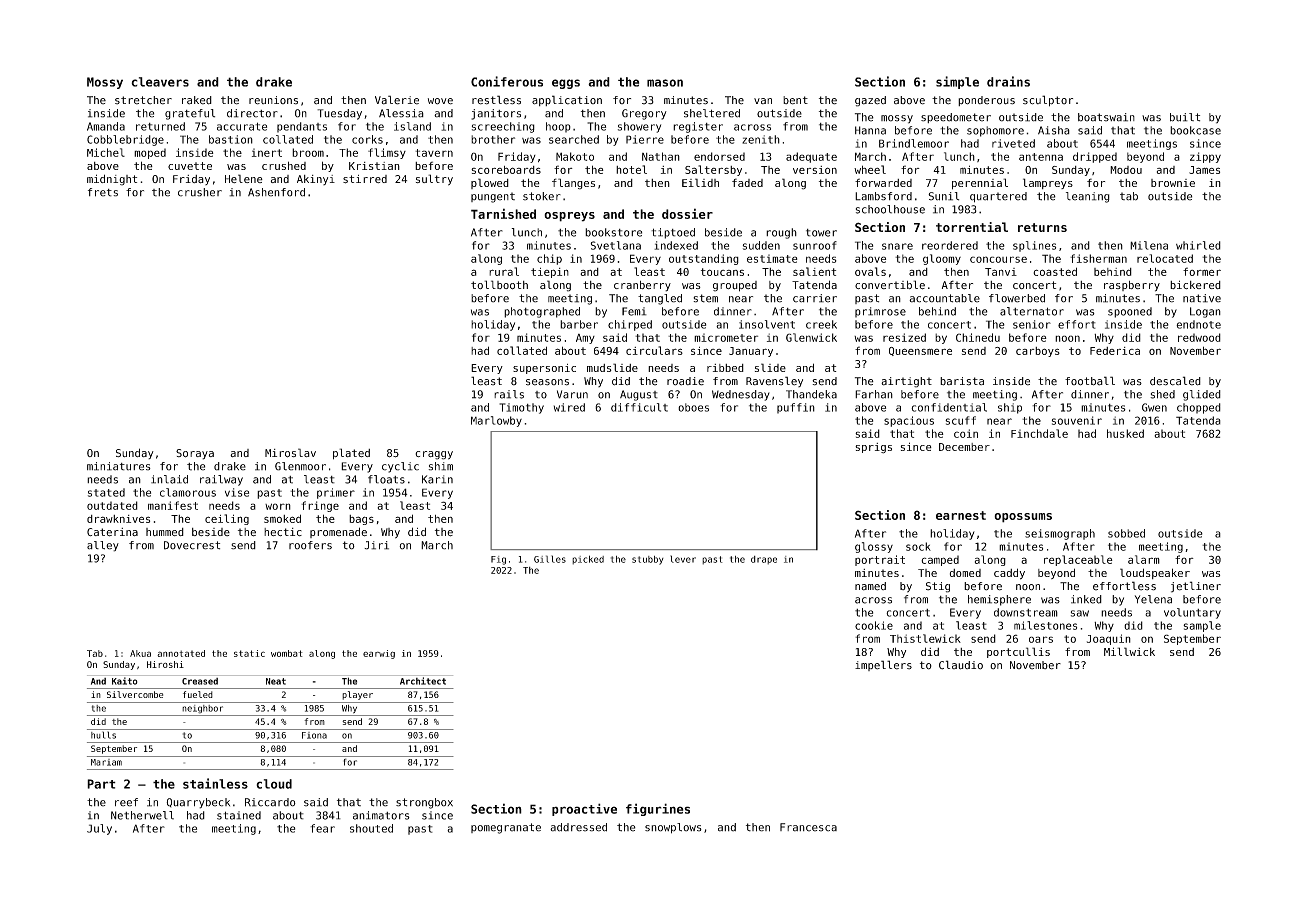 The height and width of the screenshot is (924, 1308). What do you see at coordinates (808, 827) in the screenshot?
I see `Francesca` at bounding box center [808, 827].
